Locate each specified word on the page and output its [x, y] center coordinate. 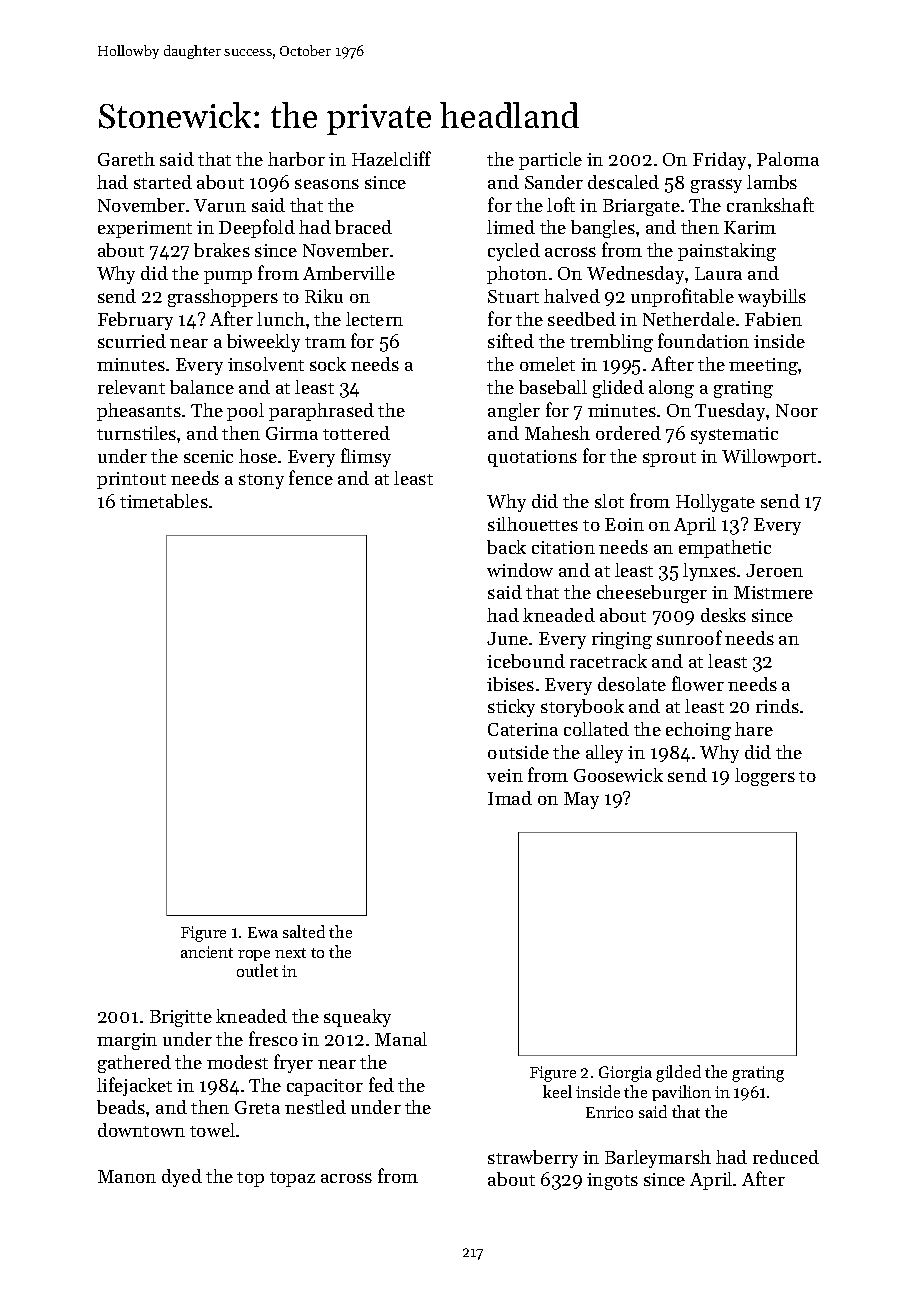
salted [304, 931]
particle [550, 161]
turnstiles [136, 433]
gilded [678, 1073]
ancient [207, 952]
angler [514, 412]
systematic [734, 435]
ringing [622, 640]
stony [261, 481]
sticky [511, 708]
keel [557, 1091]
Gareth [126, 159]
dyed [182, 1178]
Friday [719, 161]
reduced [786, 1157]
